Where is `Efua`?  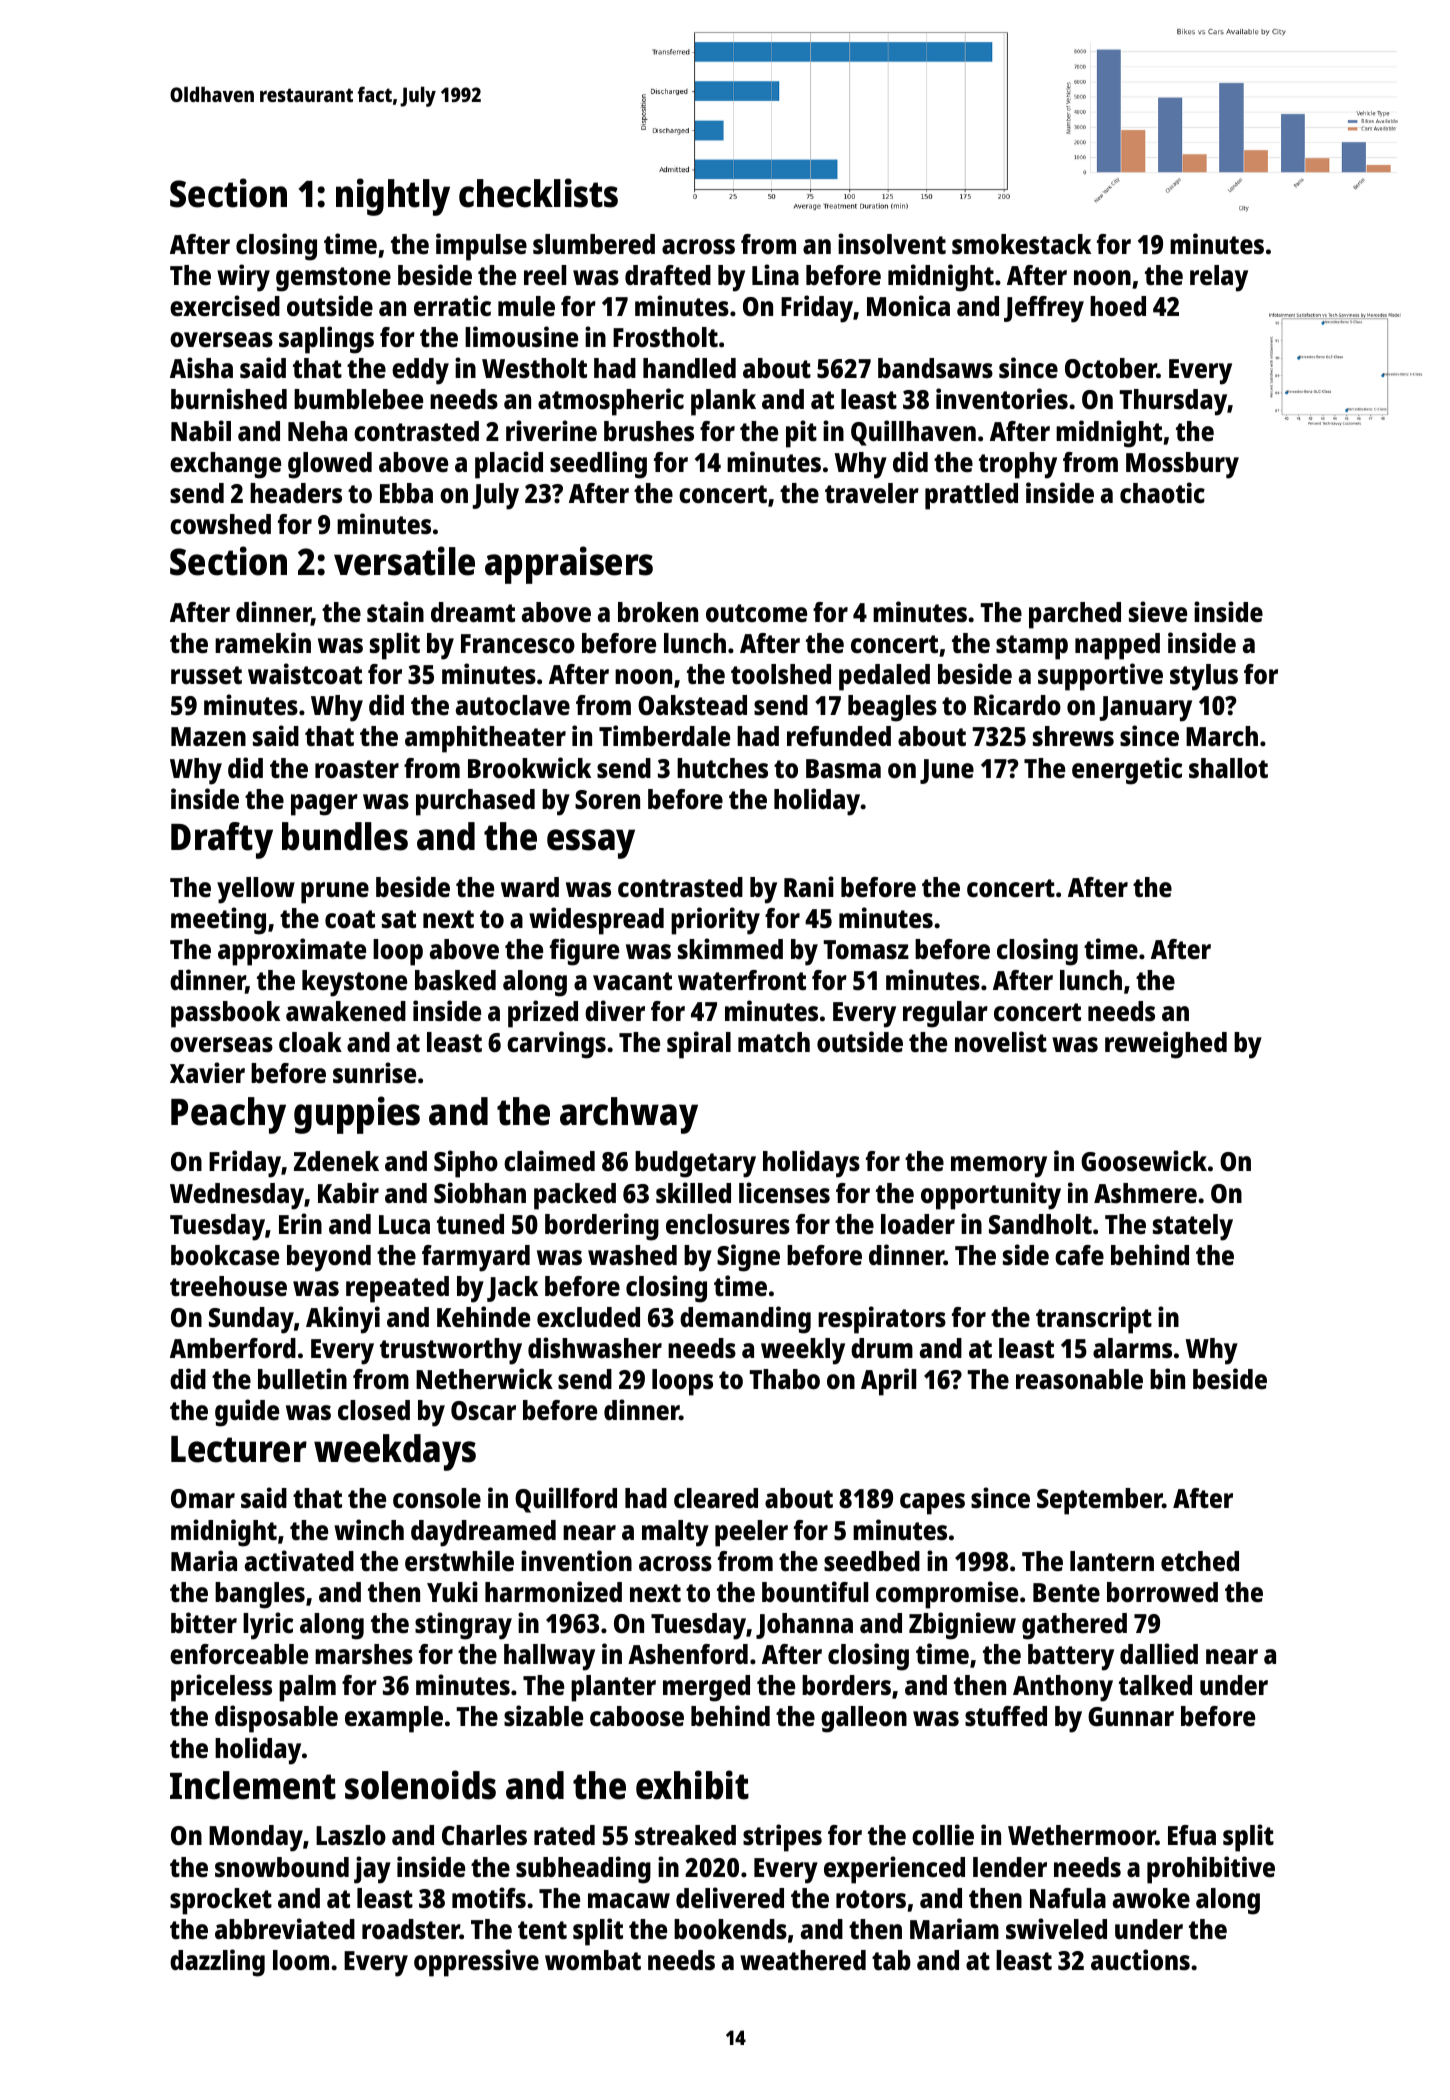 Efua is located at coordinates (1192, 1835).
